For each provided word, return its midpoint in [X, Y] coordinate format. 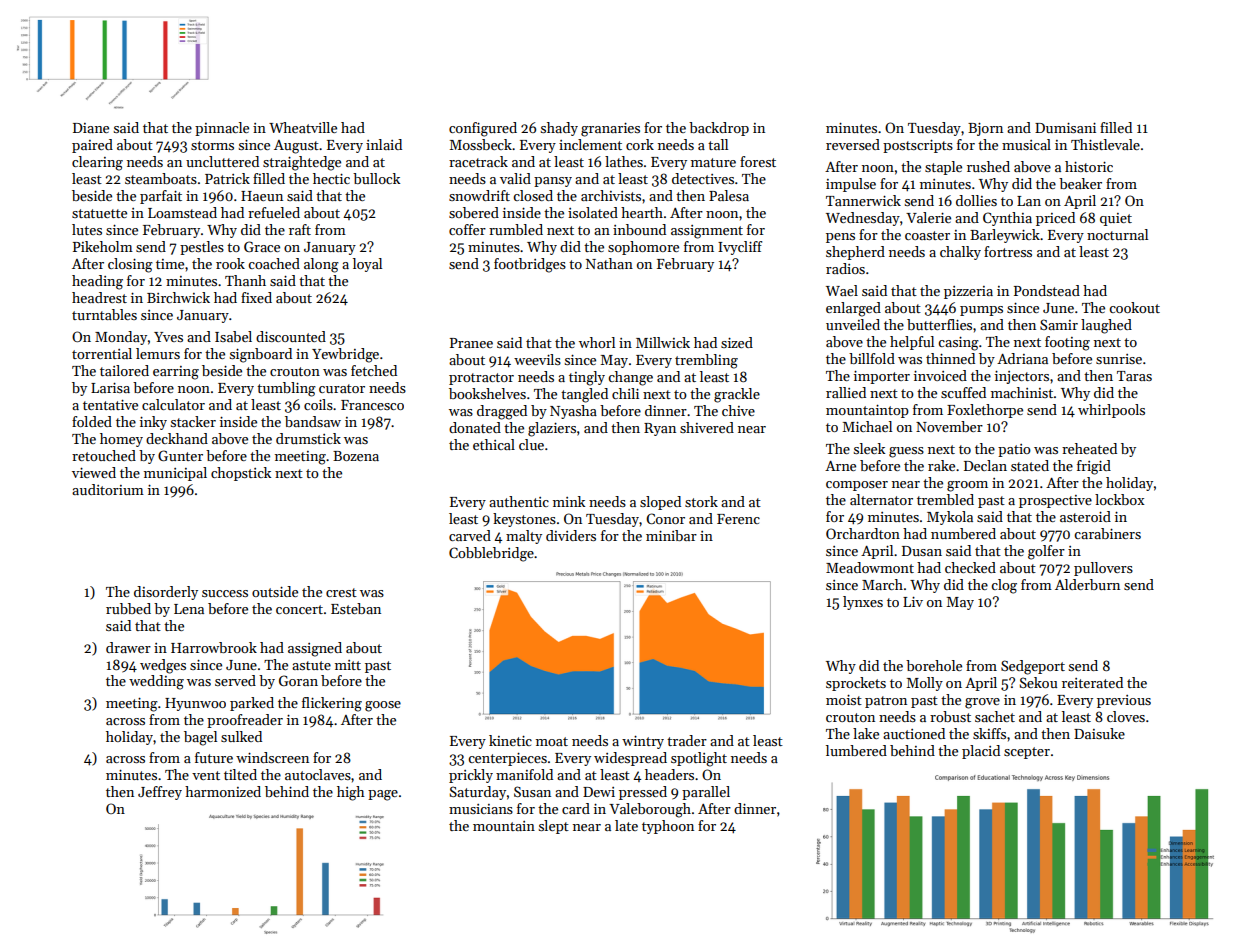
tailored [124, 370]
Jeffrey [160, 793]
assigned [315, 649]
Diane [91, 128]
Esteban [356, 608]
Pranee [471, 343]
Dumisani [1065, 127]
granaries [610, 129]
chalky [960, 253]
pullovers [1103, 569]
